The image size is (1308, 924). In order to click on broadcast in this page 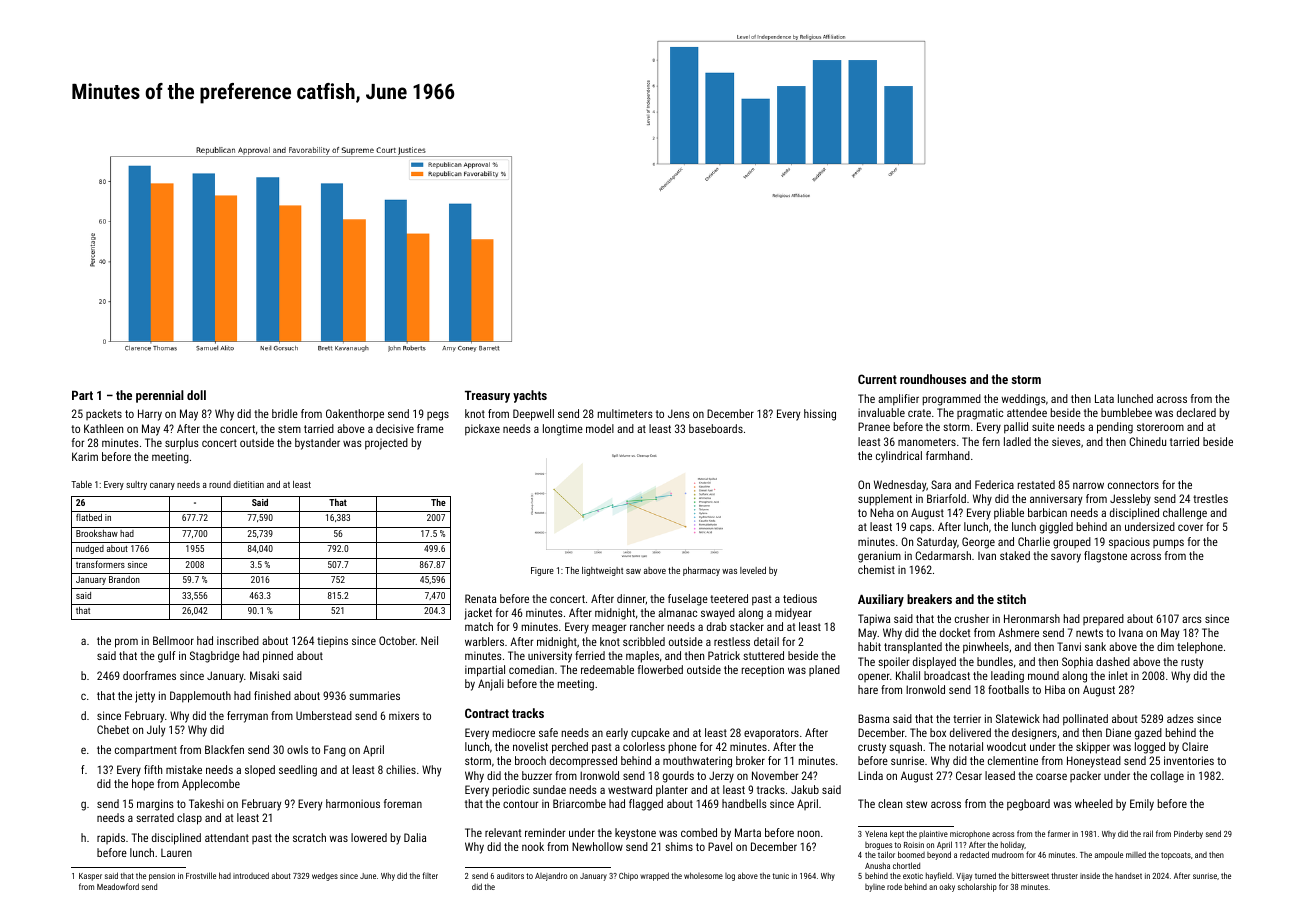, I will do `click(947, 675)`.
